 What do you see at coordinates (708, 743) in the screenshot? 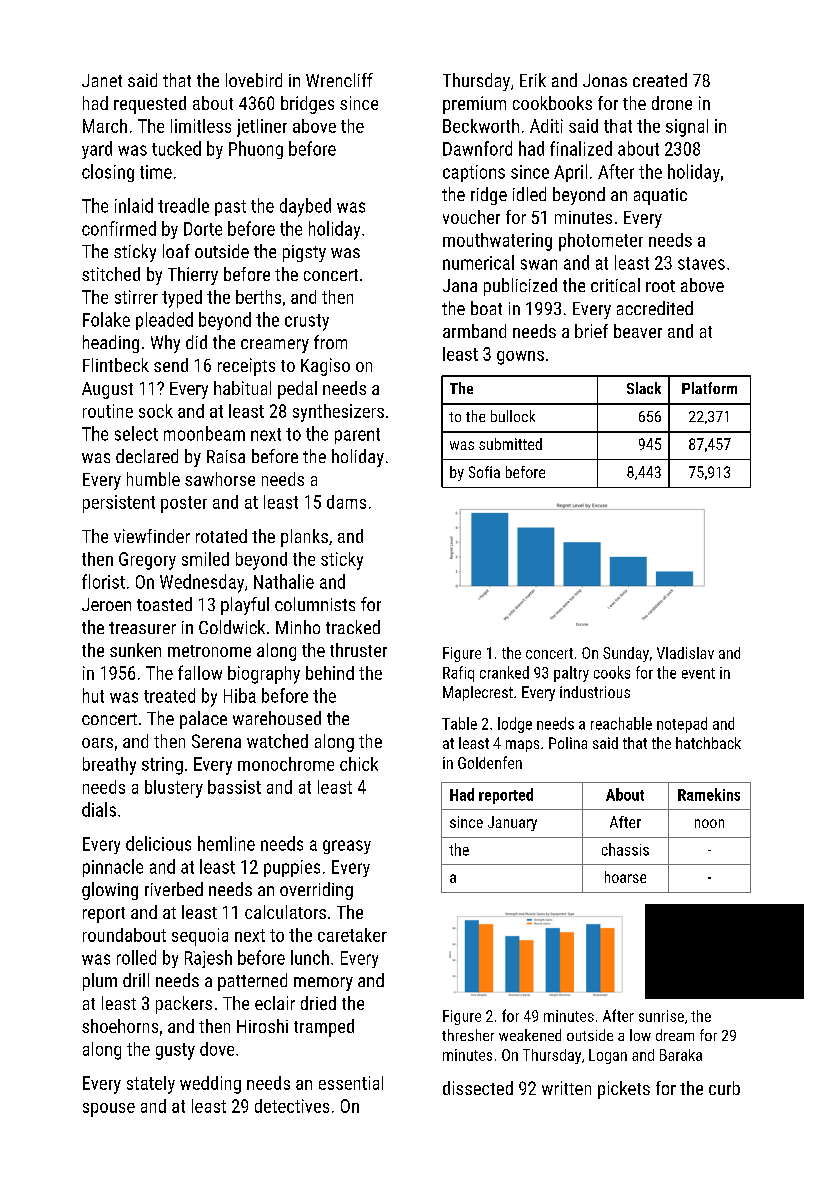
I see `hatchback` at bounding box center [708, 743].
